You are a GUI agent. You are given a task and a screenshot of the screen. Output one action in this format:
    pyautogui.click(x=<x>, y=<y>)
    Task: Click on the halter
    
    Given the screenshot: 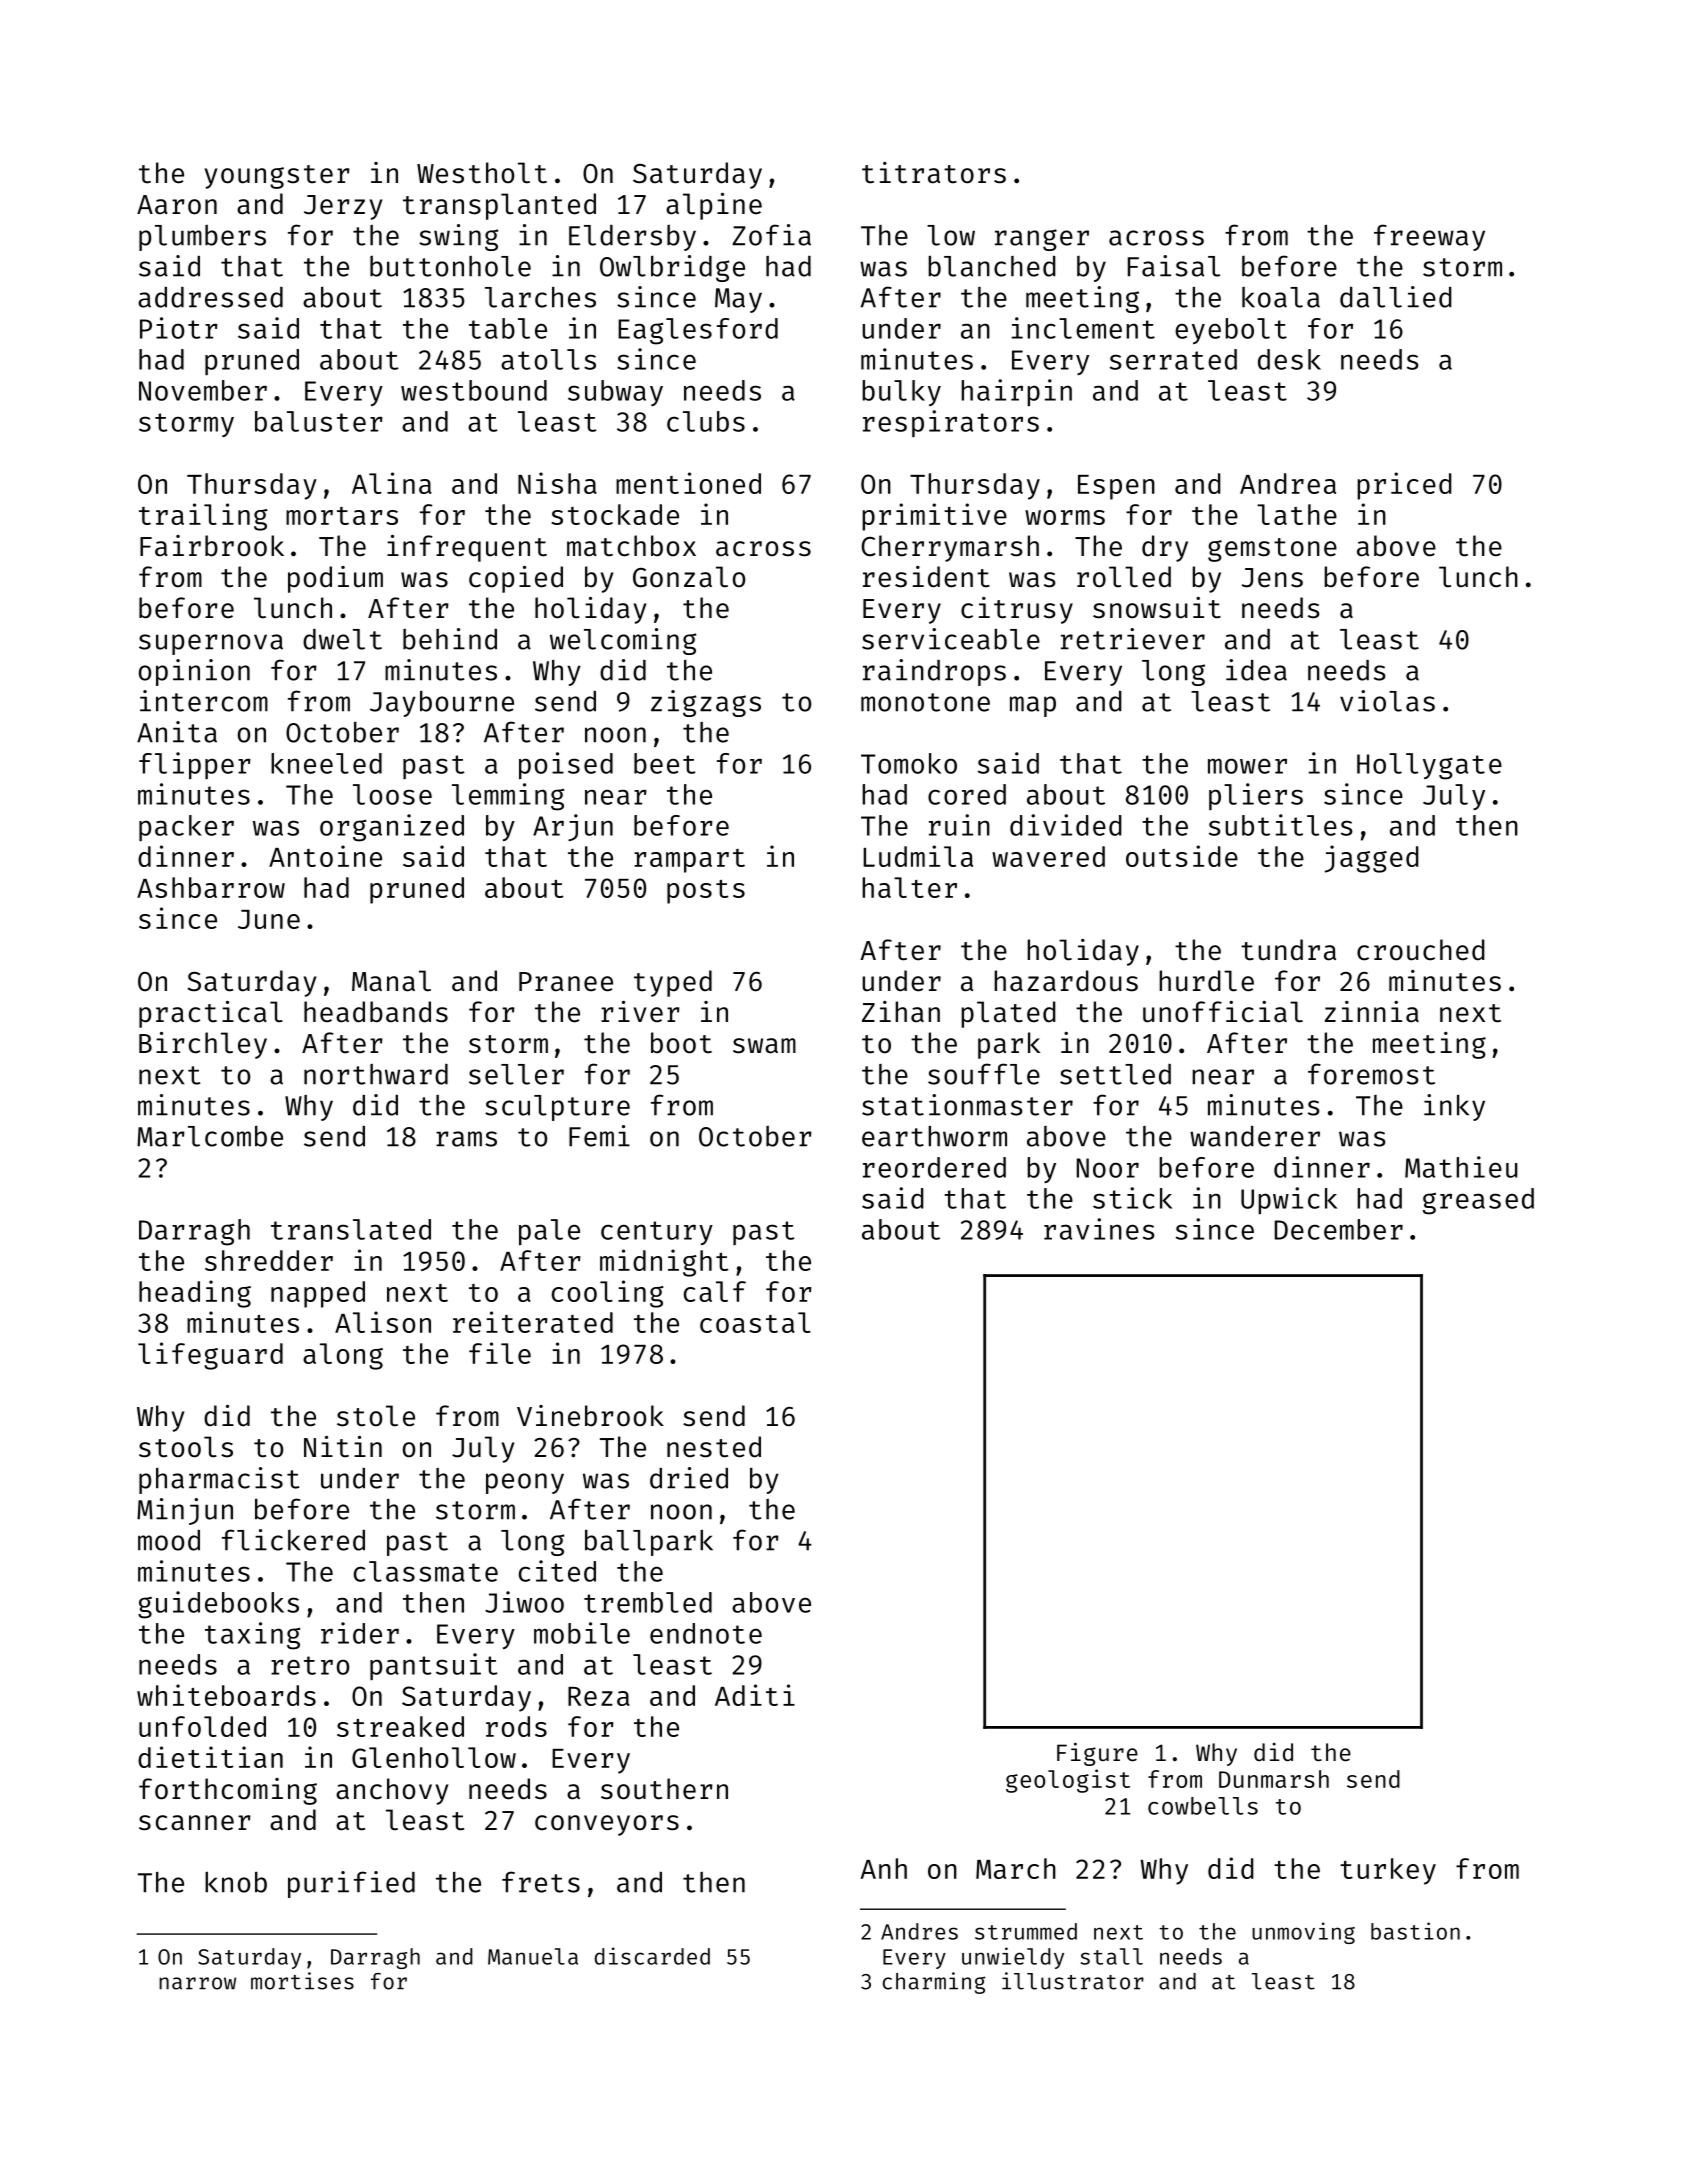 What is the action you would take?
    pyautogui.click(x=909, y=887)
